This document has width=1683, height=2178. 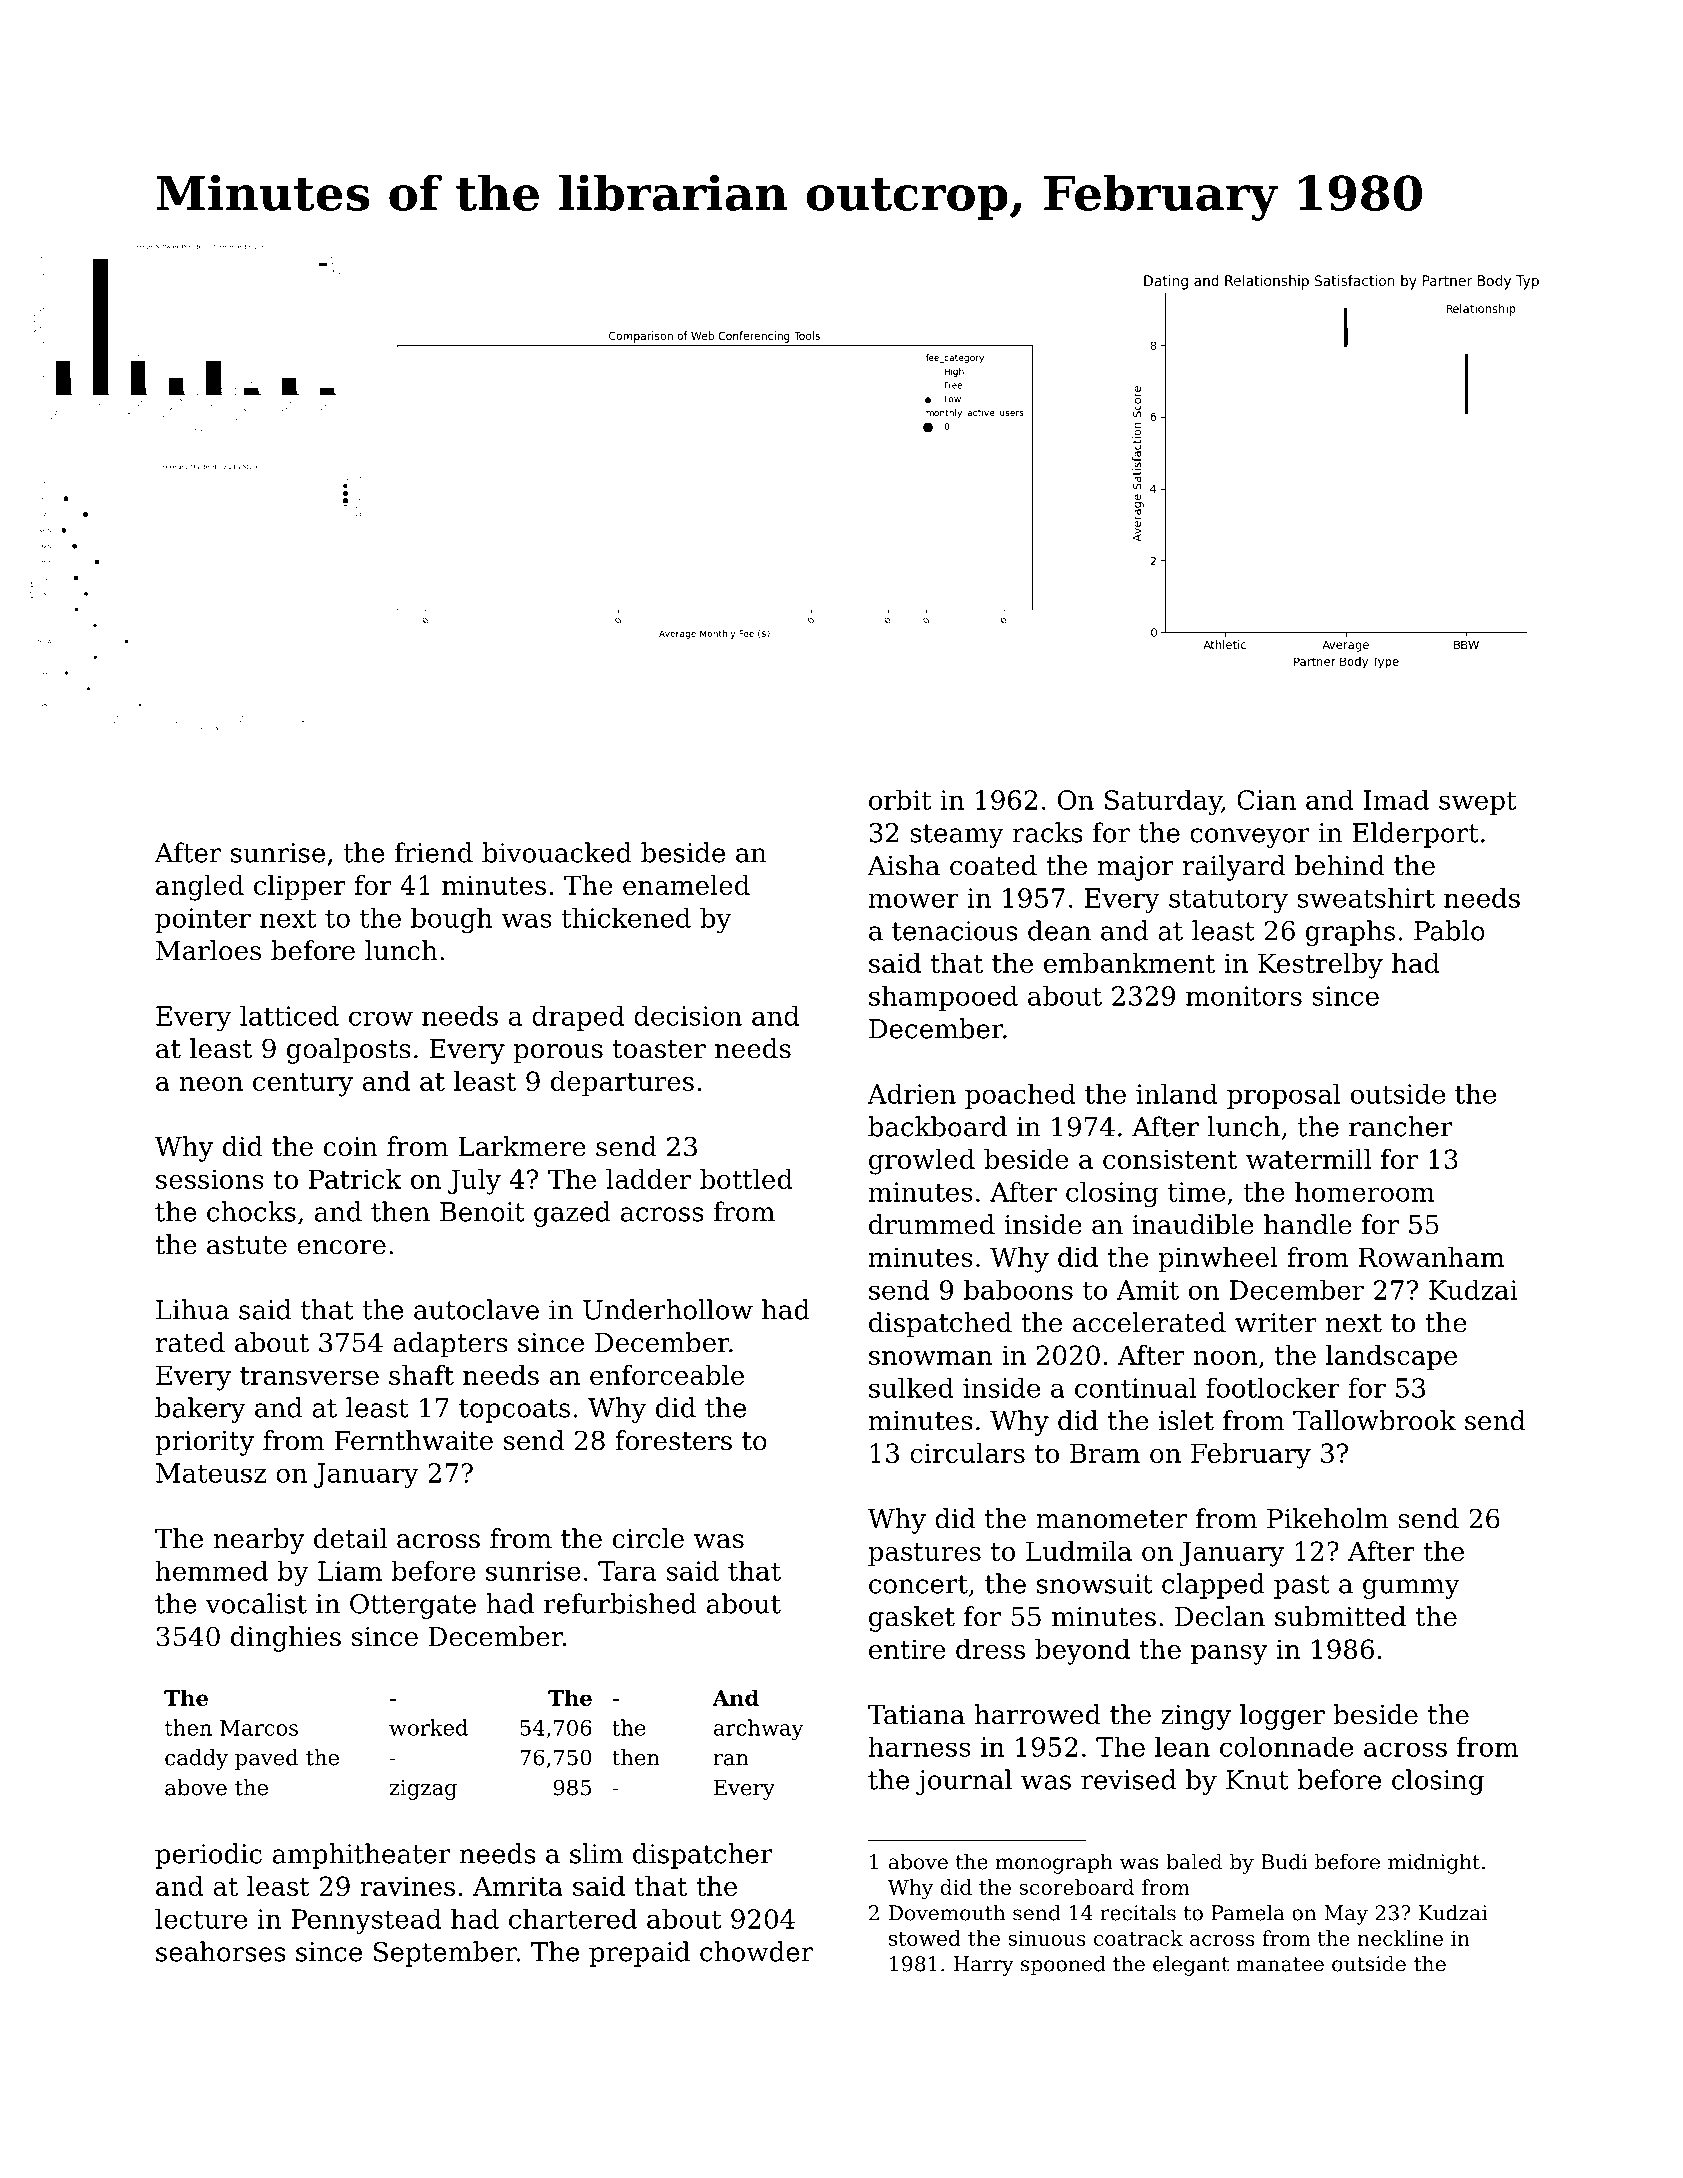 What do you see at coordinates (746, 1179) in the document?
I see `bottled` at bounding box center [746, 1179].
